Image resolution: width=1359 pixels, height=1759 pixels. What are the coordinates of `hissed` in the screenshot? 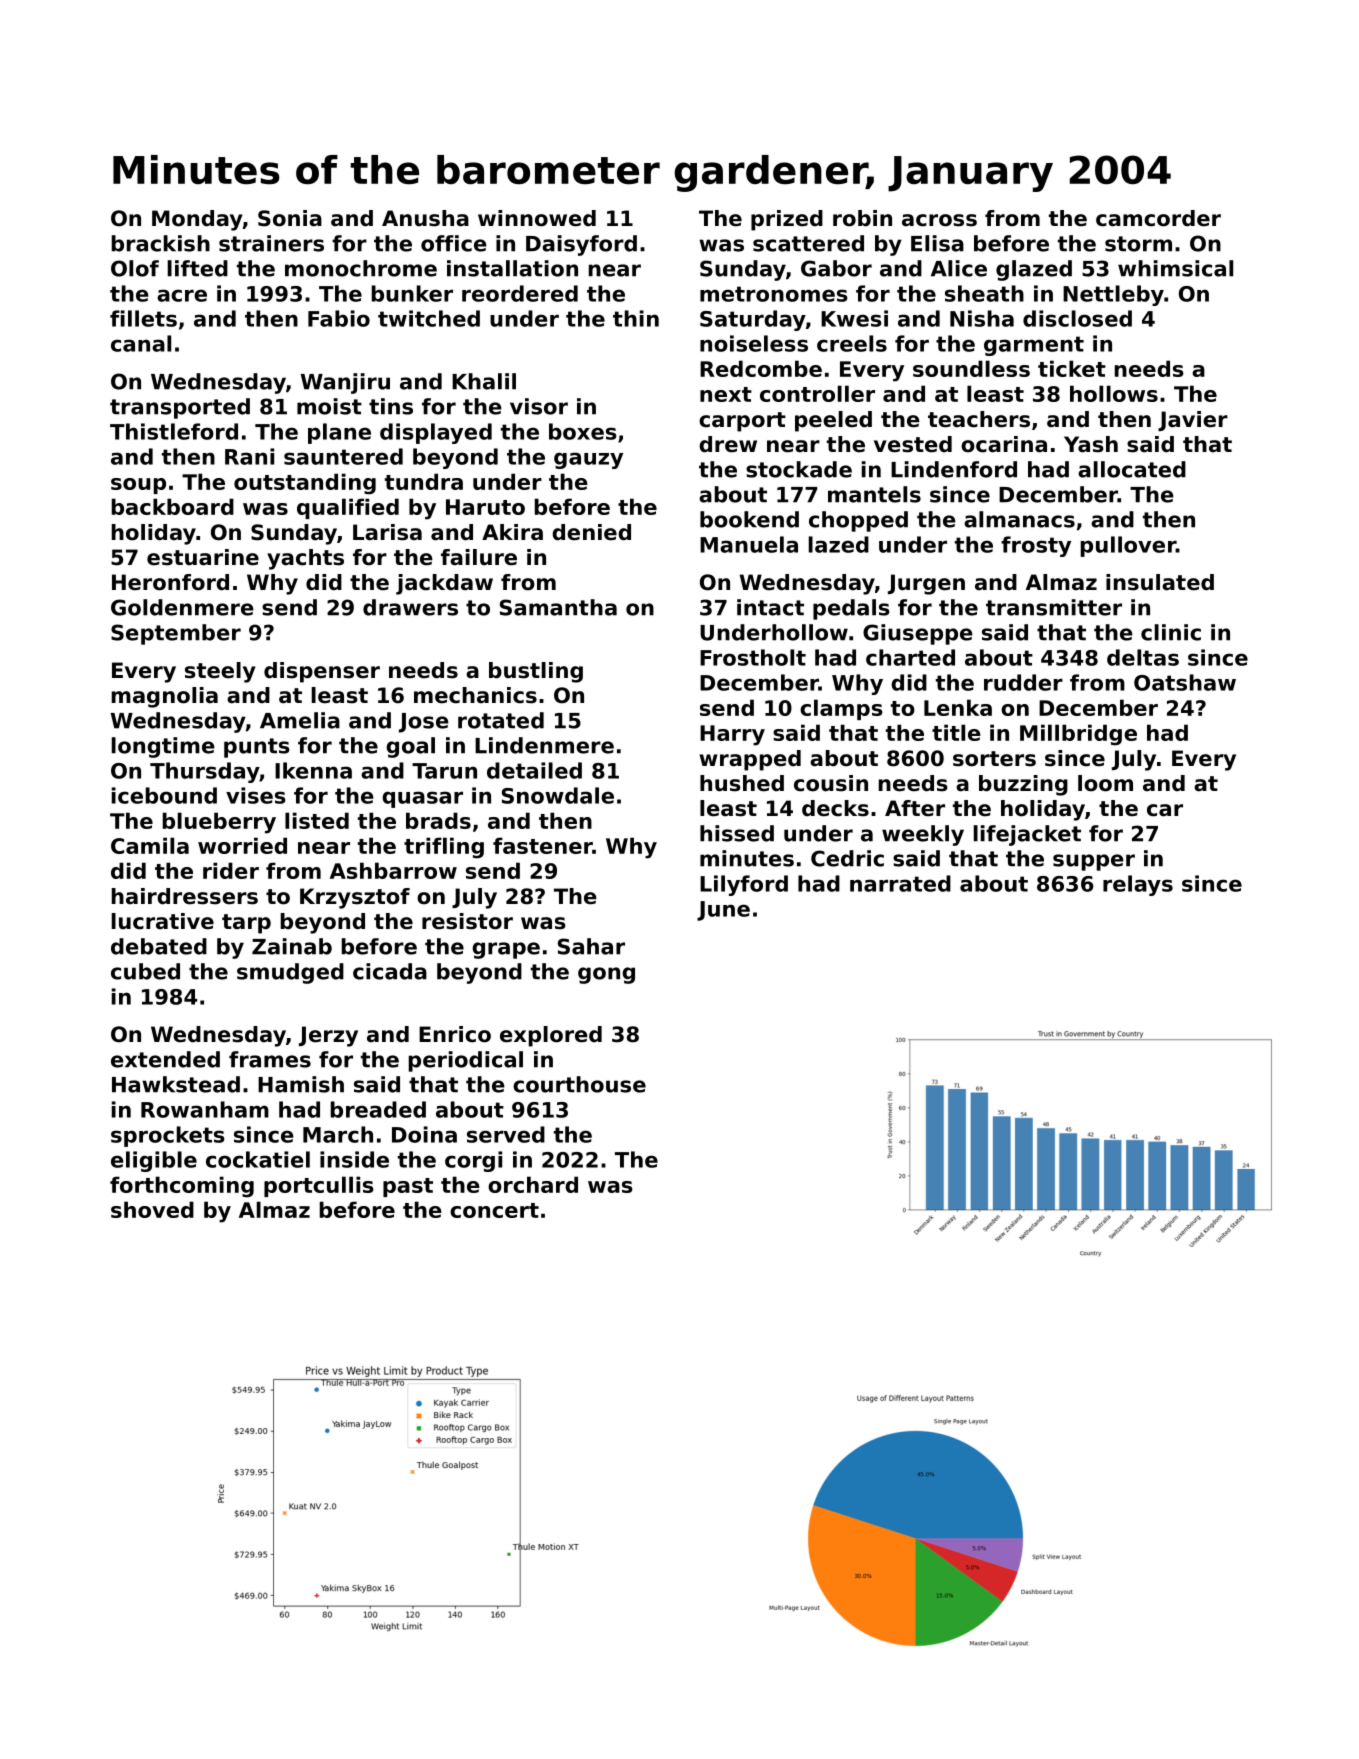 It's located at (737, 833).
